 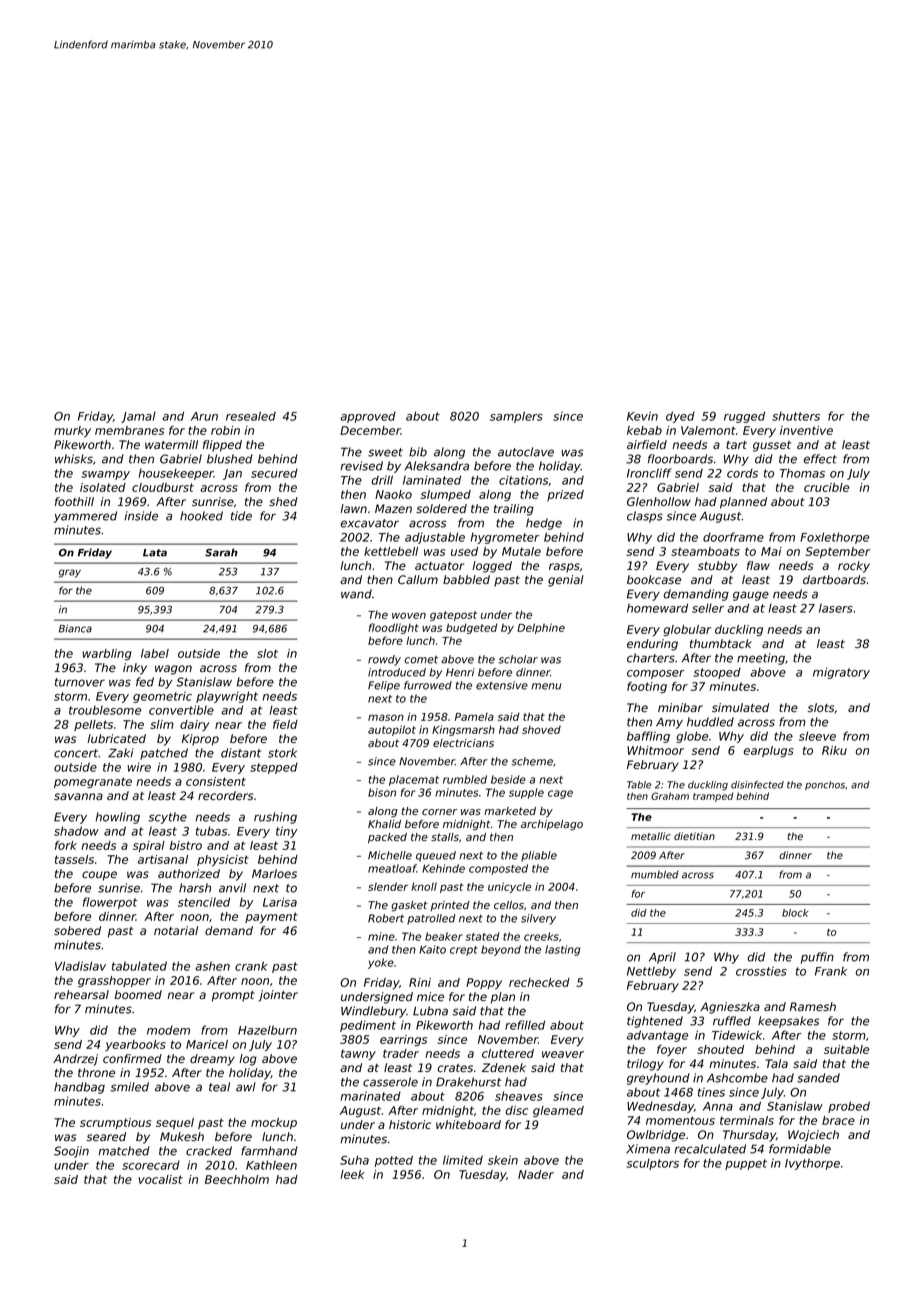 What do you see at coordinates (149, 846) in the document?
I see `spiral` at bounding box center [149, 846].
